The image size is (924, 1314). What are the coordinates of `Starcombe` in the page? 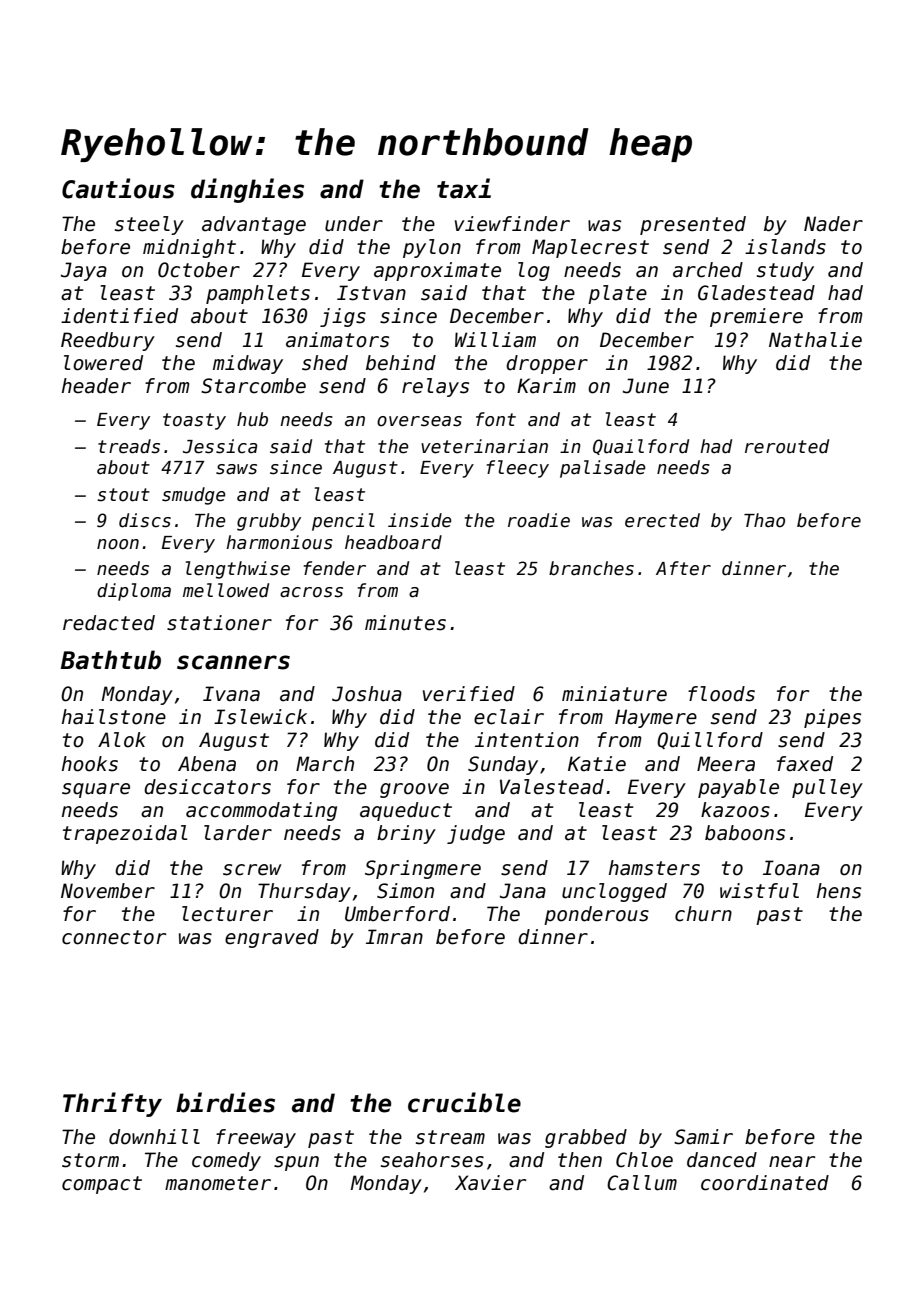 It's located at (253, 386).
